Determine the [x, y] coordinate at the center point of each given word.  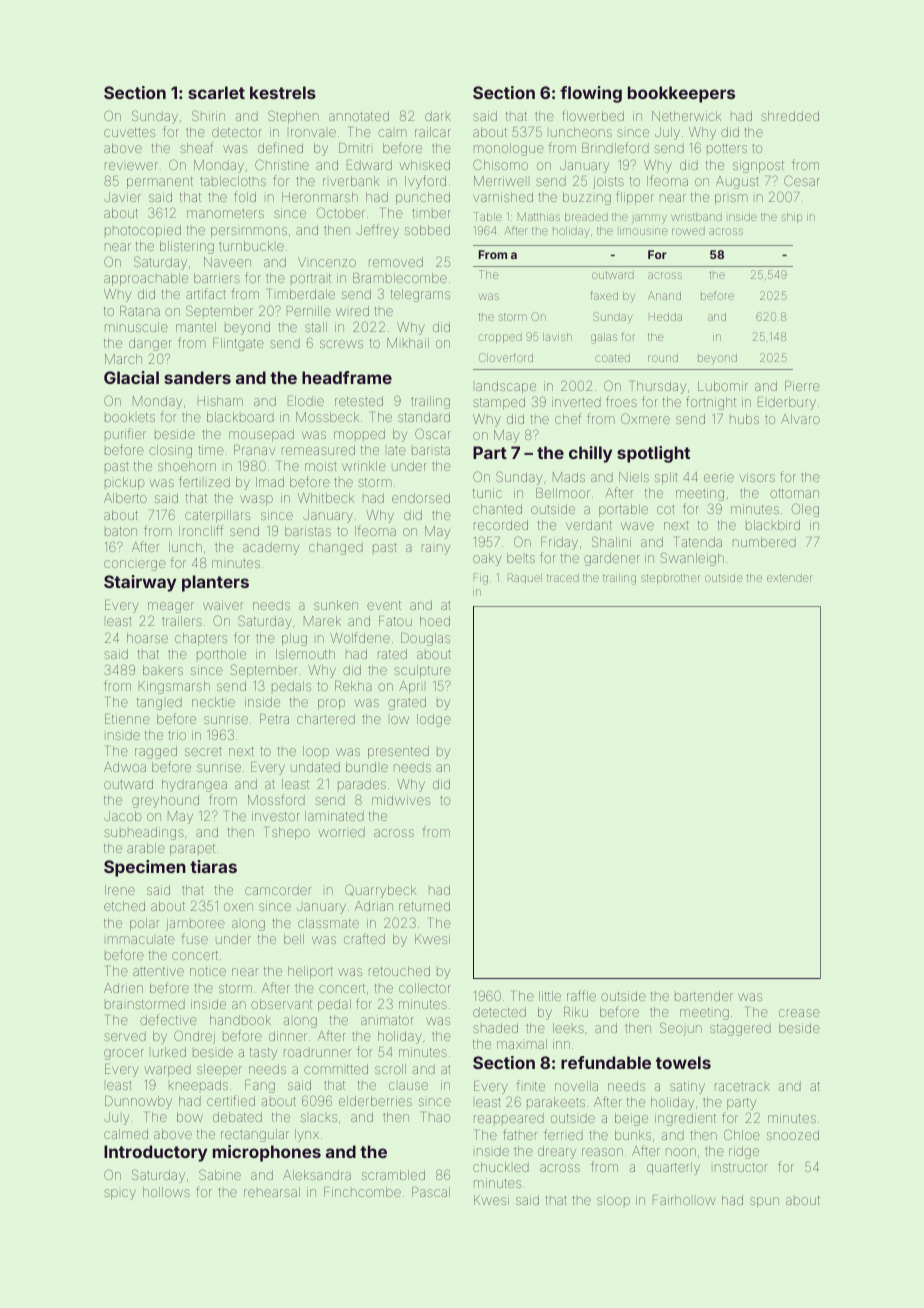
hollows [166, 1192]
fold [245, 196]
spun [764, 1202]
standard [424, 417]
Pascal [431, 1192]
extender [789, 578]
